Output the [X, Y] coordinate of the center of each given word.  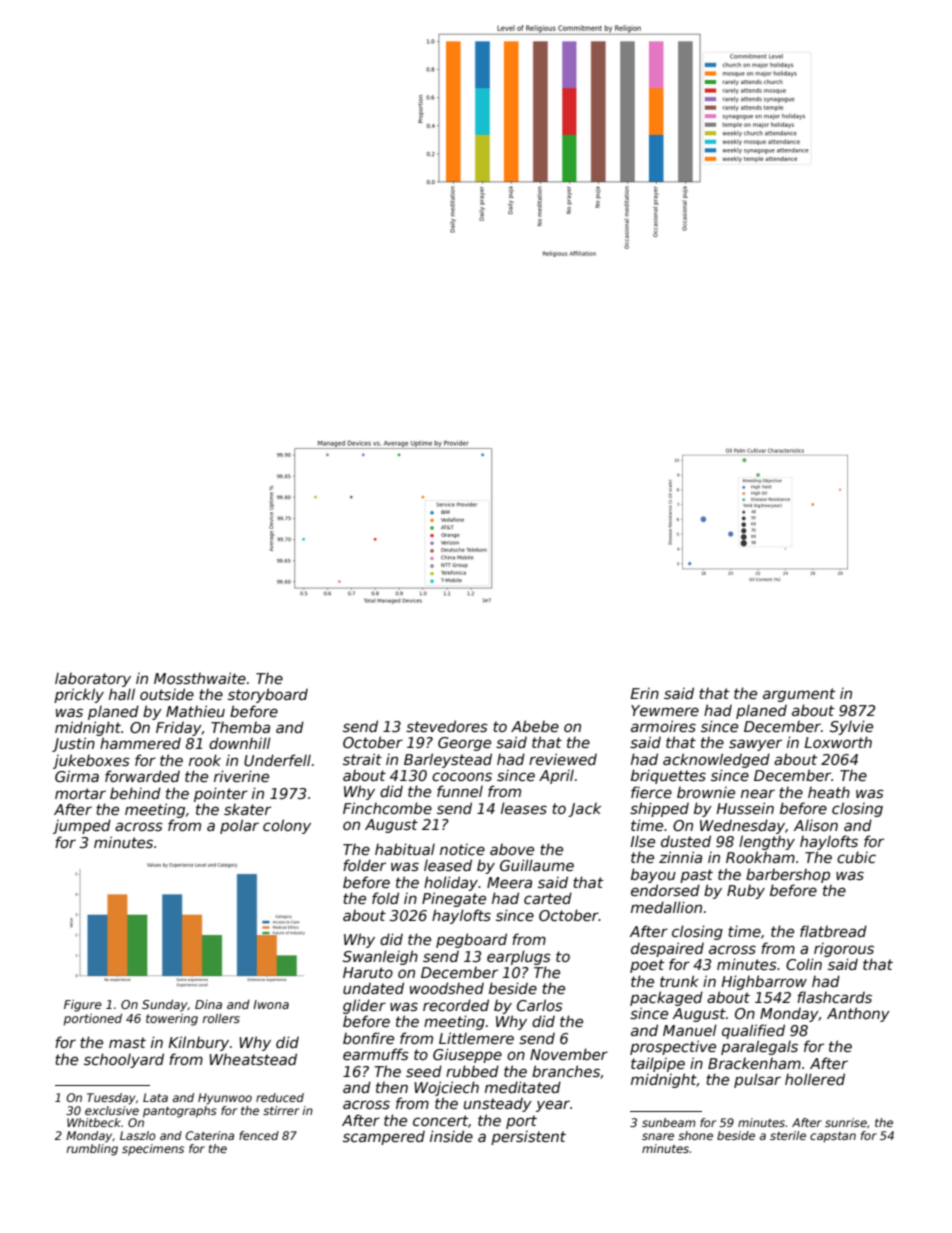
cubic [856, 857]
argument [799, 695]
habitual [405, 849]
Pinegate [454, 899]
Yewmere [665, 710]
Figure [83, 1006]
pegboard [471, 940]
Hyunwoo [225, 1099]
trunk [679, 981]
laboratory [93, 680]
